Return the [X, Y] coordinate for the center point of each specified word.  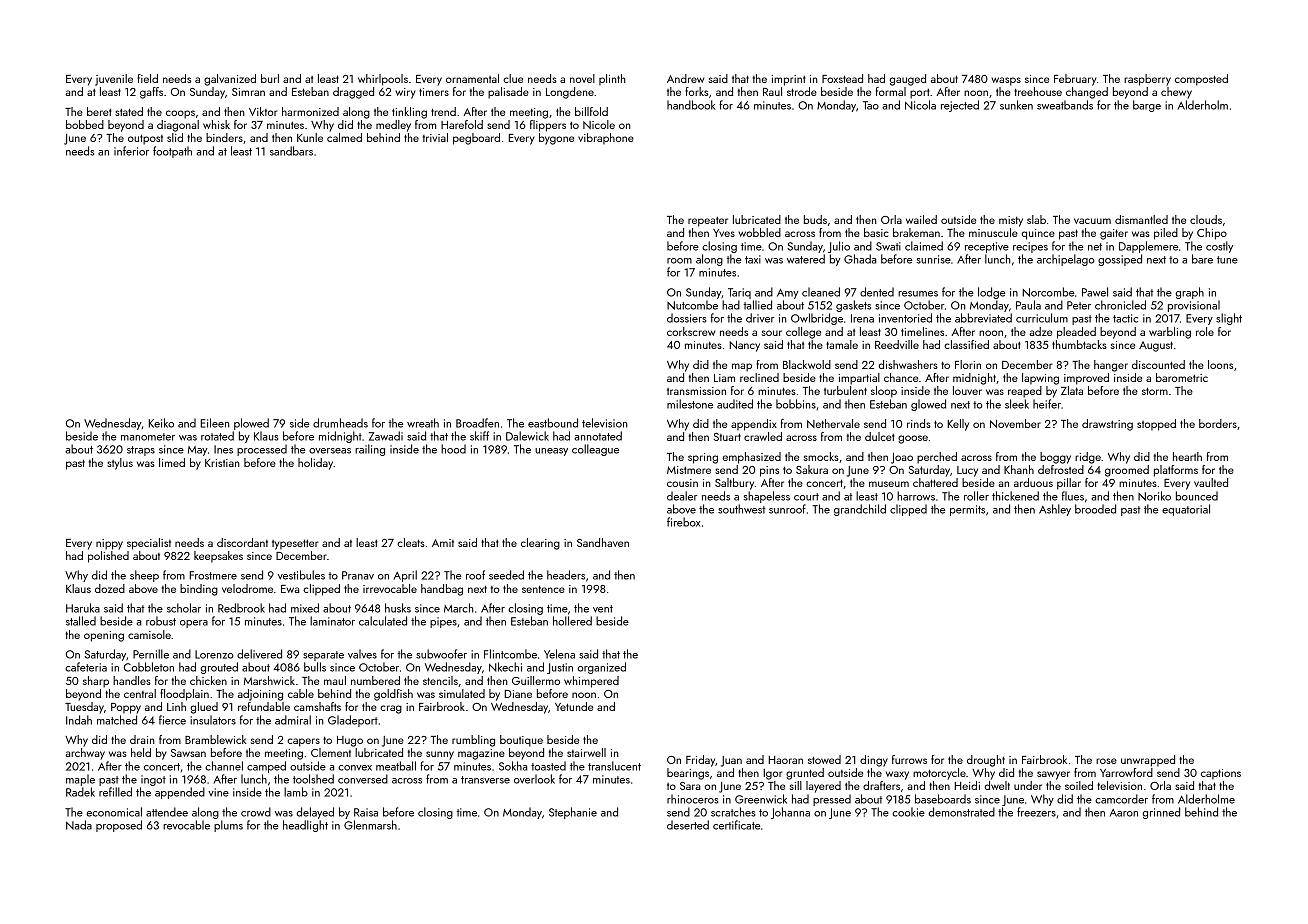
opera [194, 624]
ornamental [472, 78]
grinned [1161, 813]
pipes [443, 622]
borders [1218, 423]
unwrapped [1148, 761]
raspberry [1147, 80]
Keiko [161, 423]
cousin [682, 483]
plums [228, 826]
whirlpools [383, 80]
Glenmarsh [370, 825]
